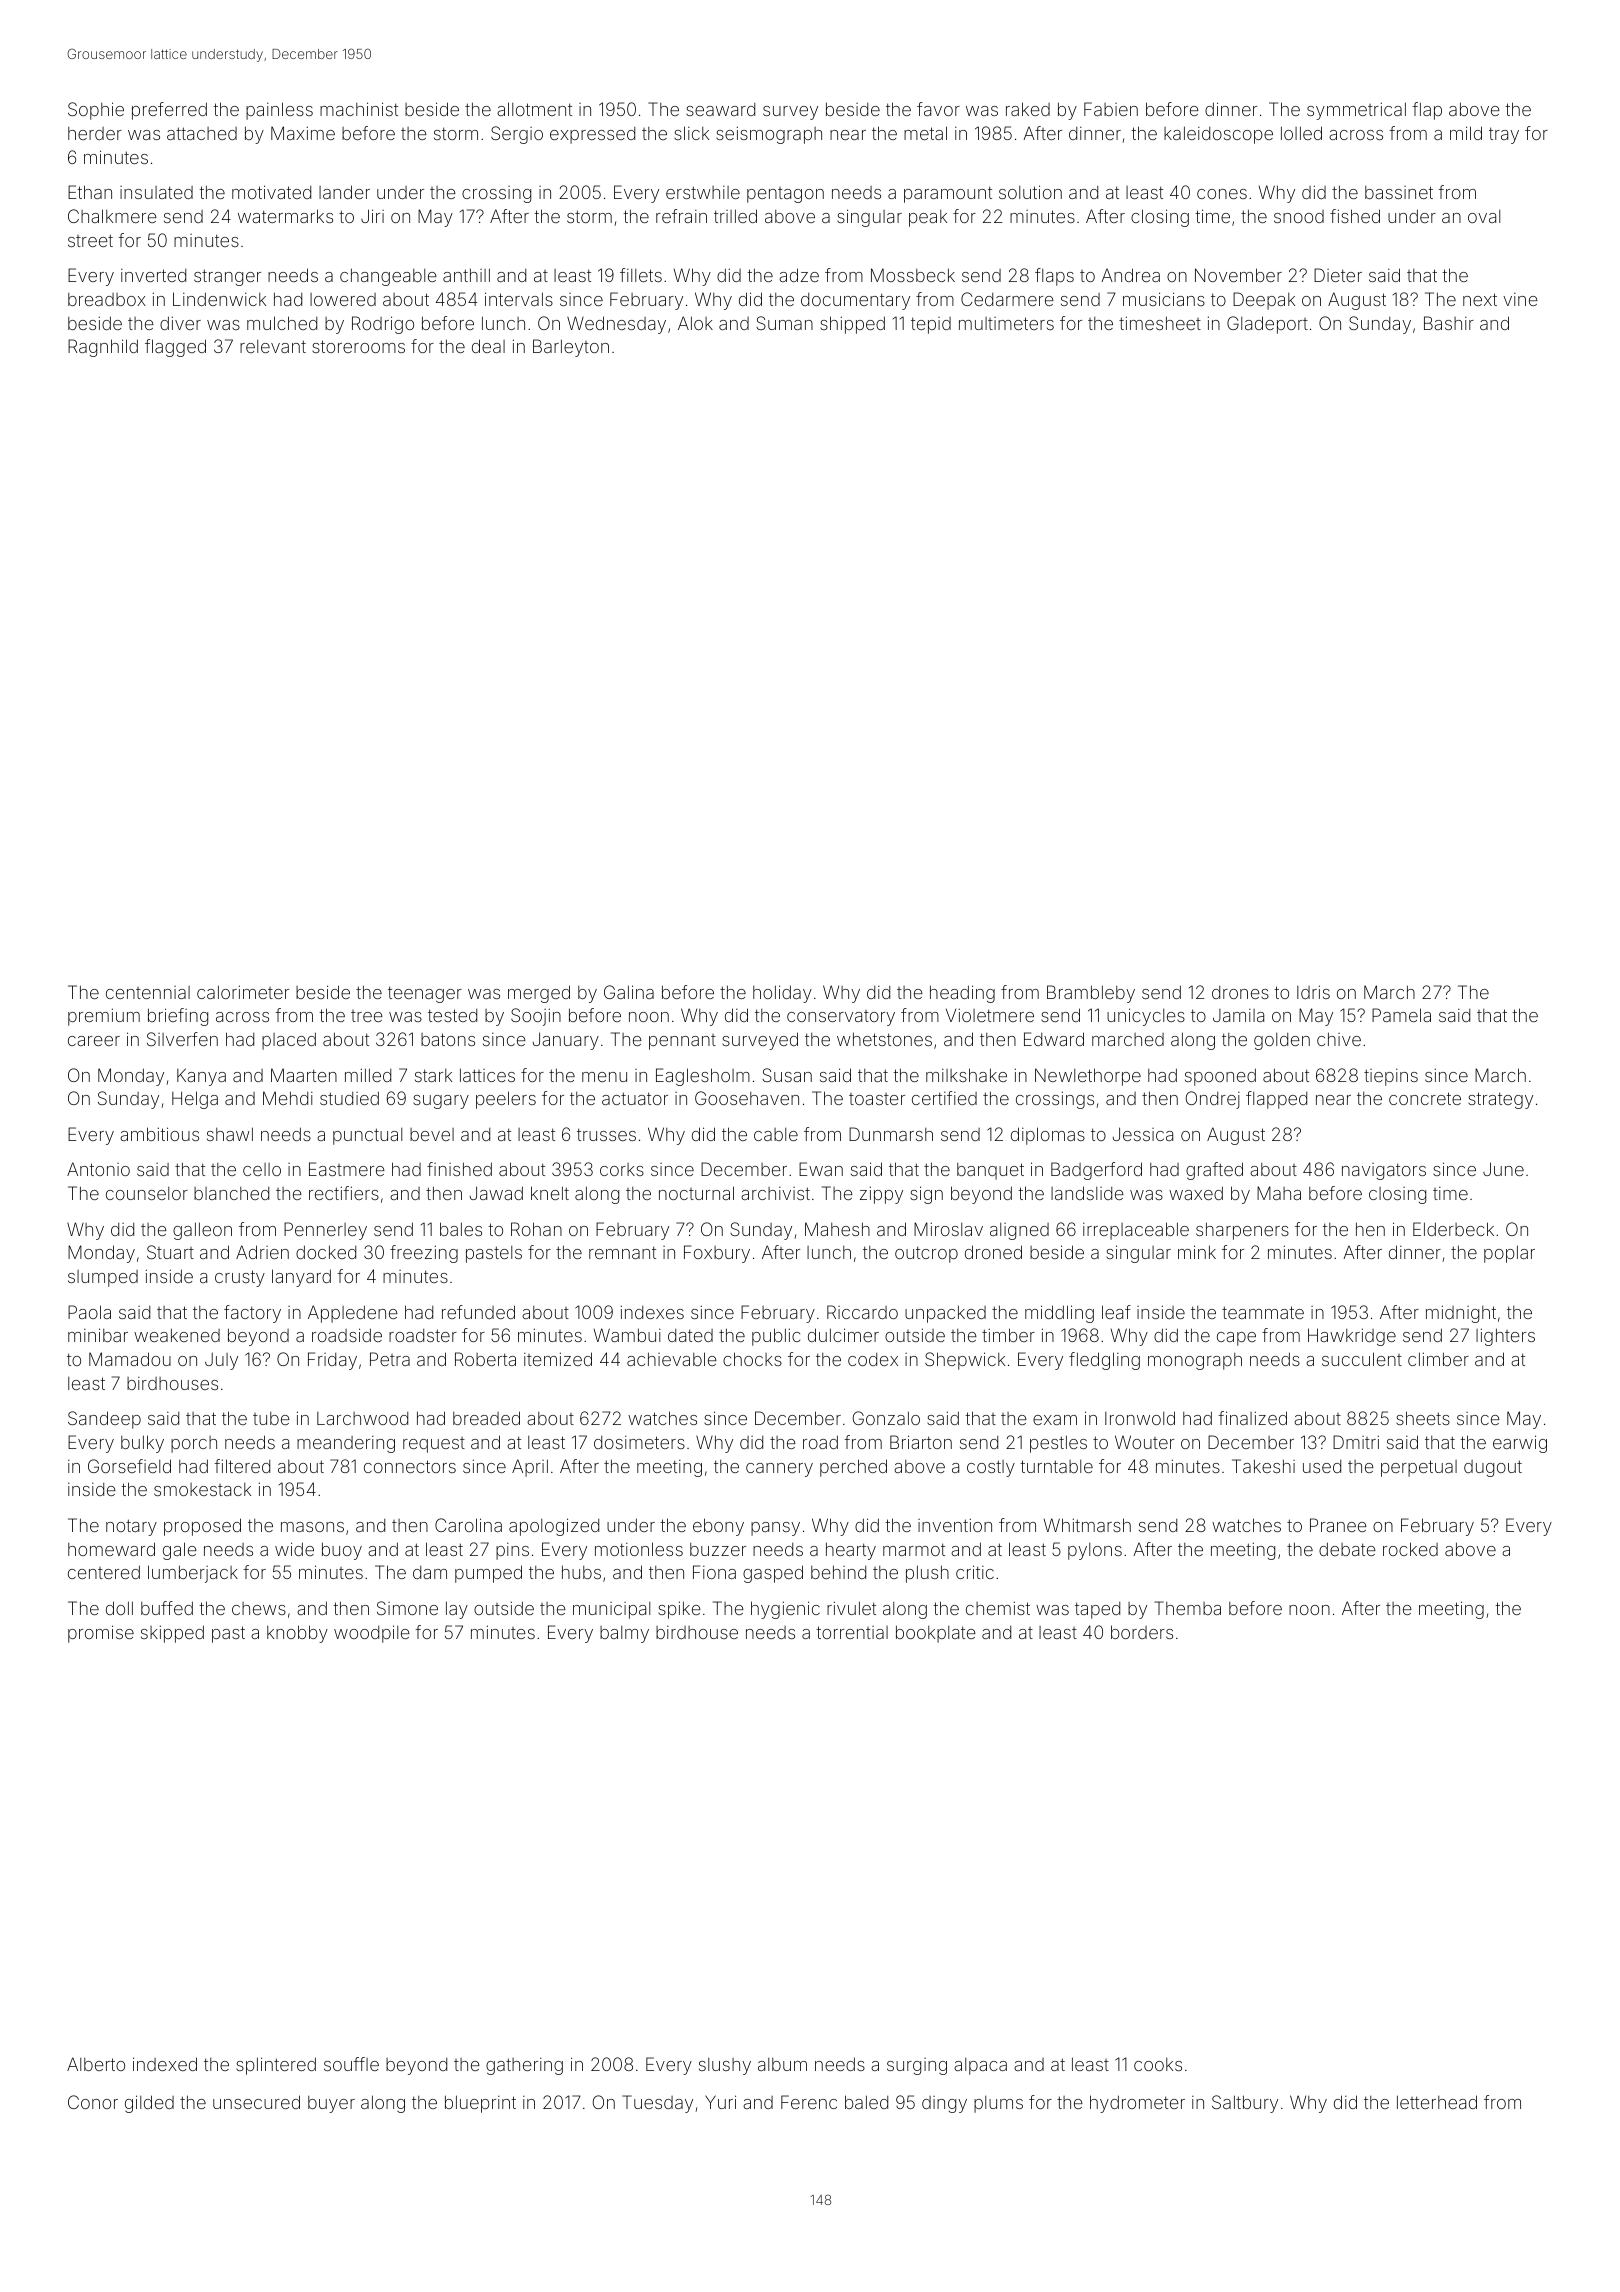  Describe the element at coordinates (809, 2102) in the screenshot. I see `Ferenc` at that location.
